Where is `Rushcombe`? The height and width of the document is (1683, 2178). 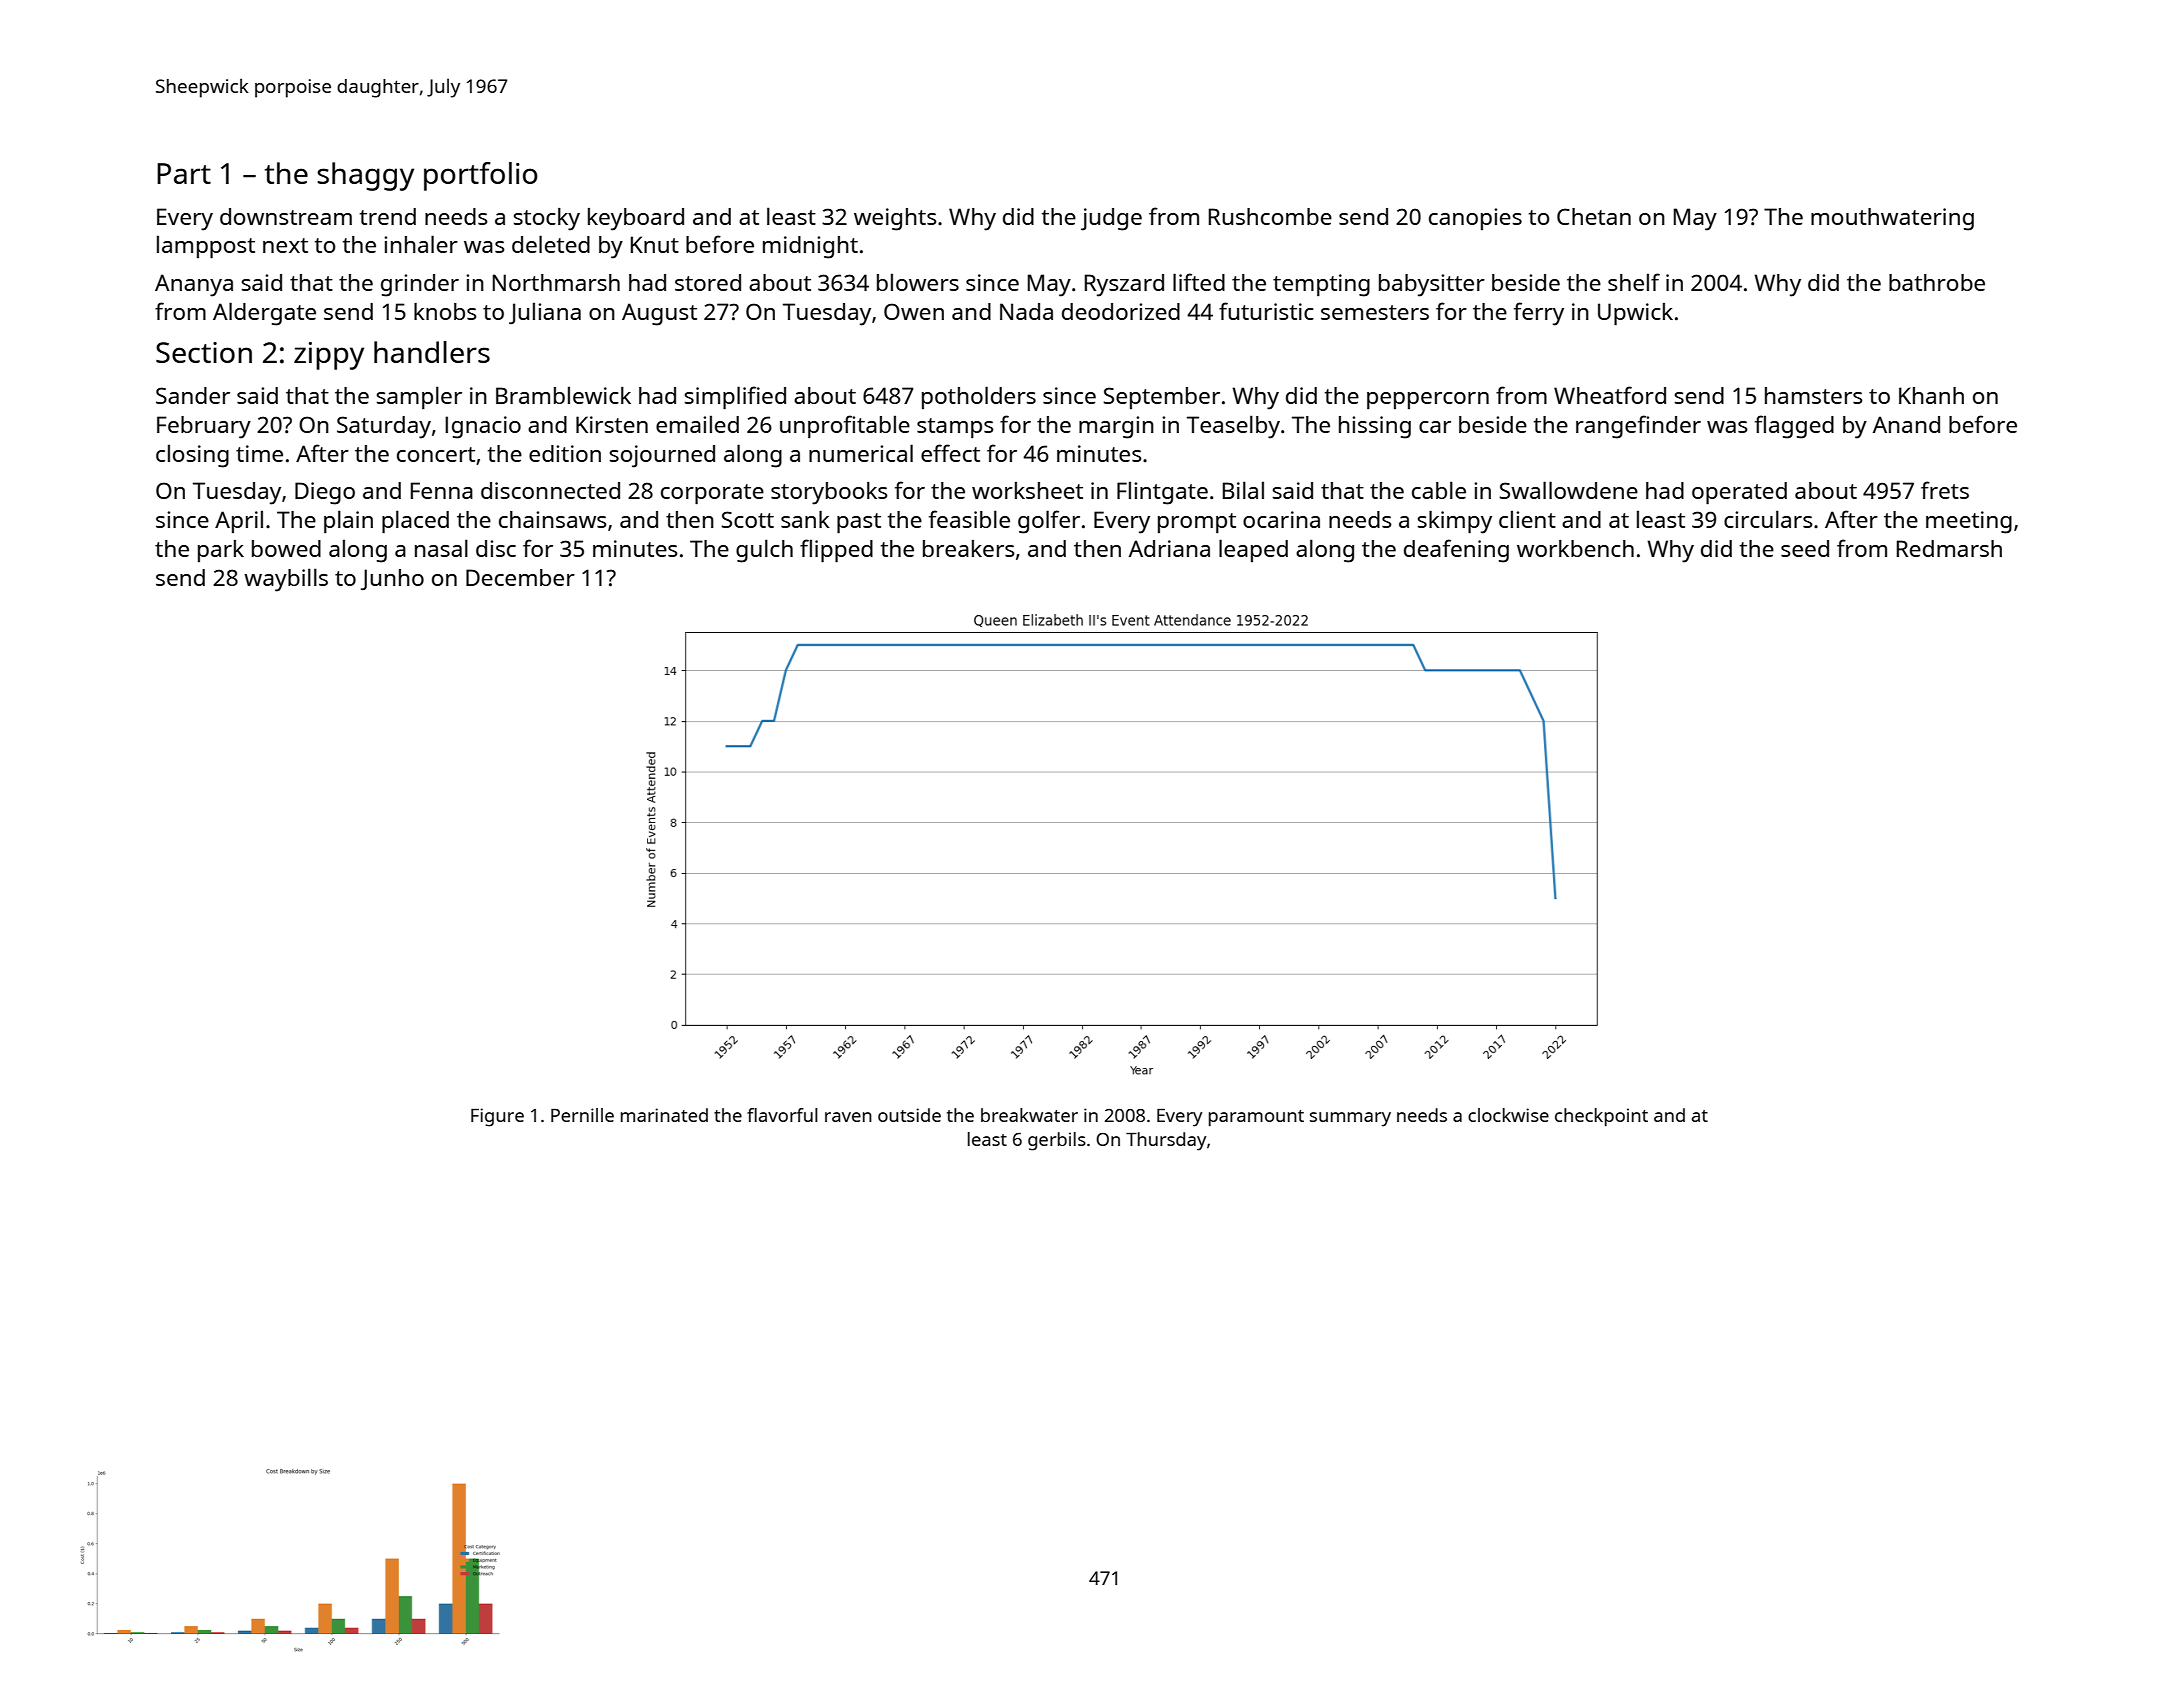
Rushcombe is located at coordinates (1270, 216).
